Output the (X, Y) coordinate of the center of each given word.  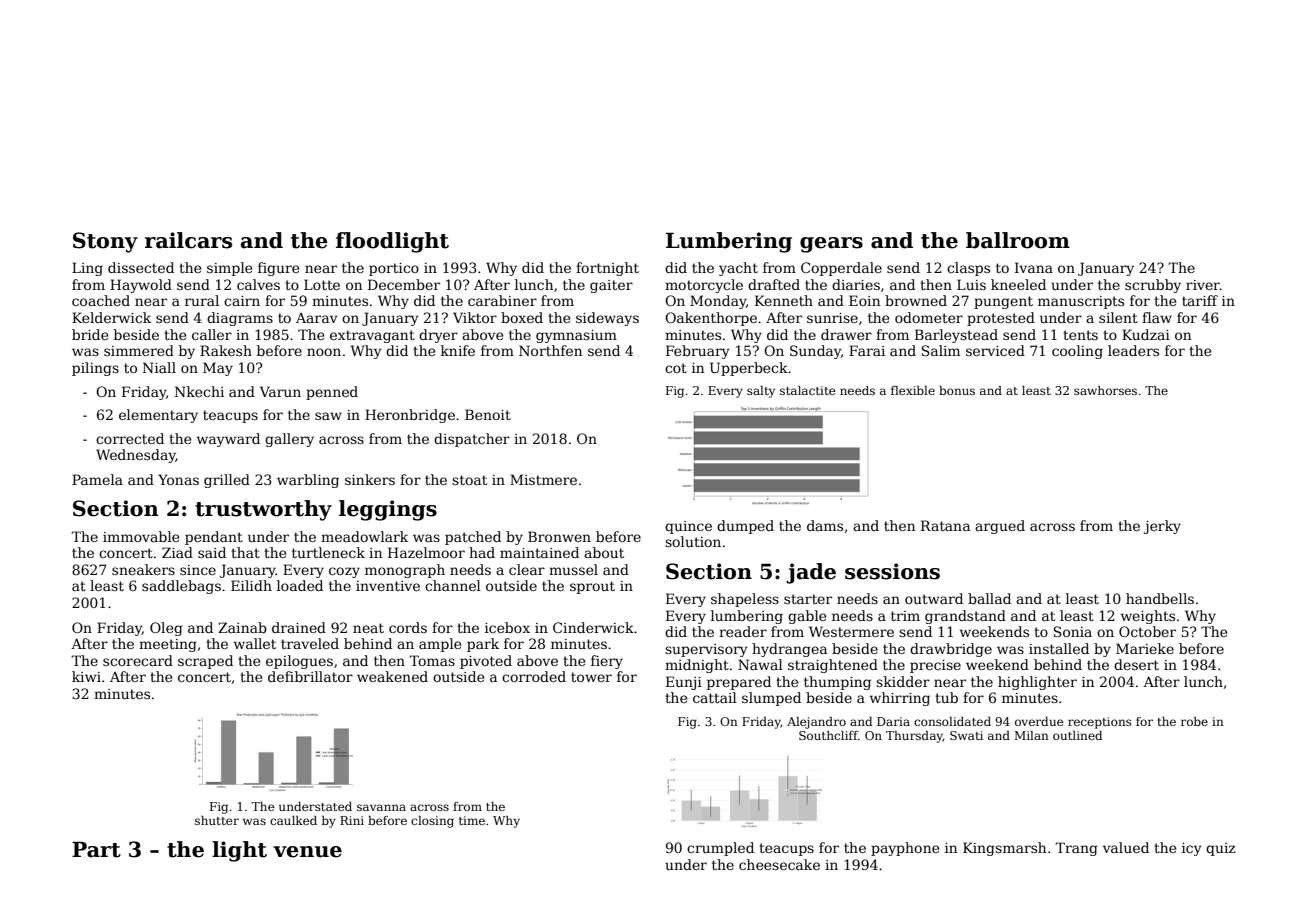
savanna (381, 807)
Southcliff (828, 735)
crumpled (720, 849)
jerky (1162, 527)
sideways (607, 319)
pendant (214, 538)
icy (1192, 849)
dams (825, 525)
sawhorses (1105, 390)
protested (1001, 319)
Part (96, 850)
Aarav (317, 318)
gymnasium (576, 336)
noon (324, 352)
